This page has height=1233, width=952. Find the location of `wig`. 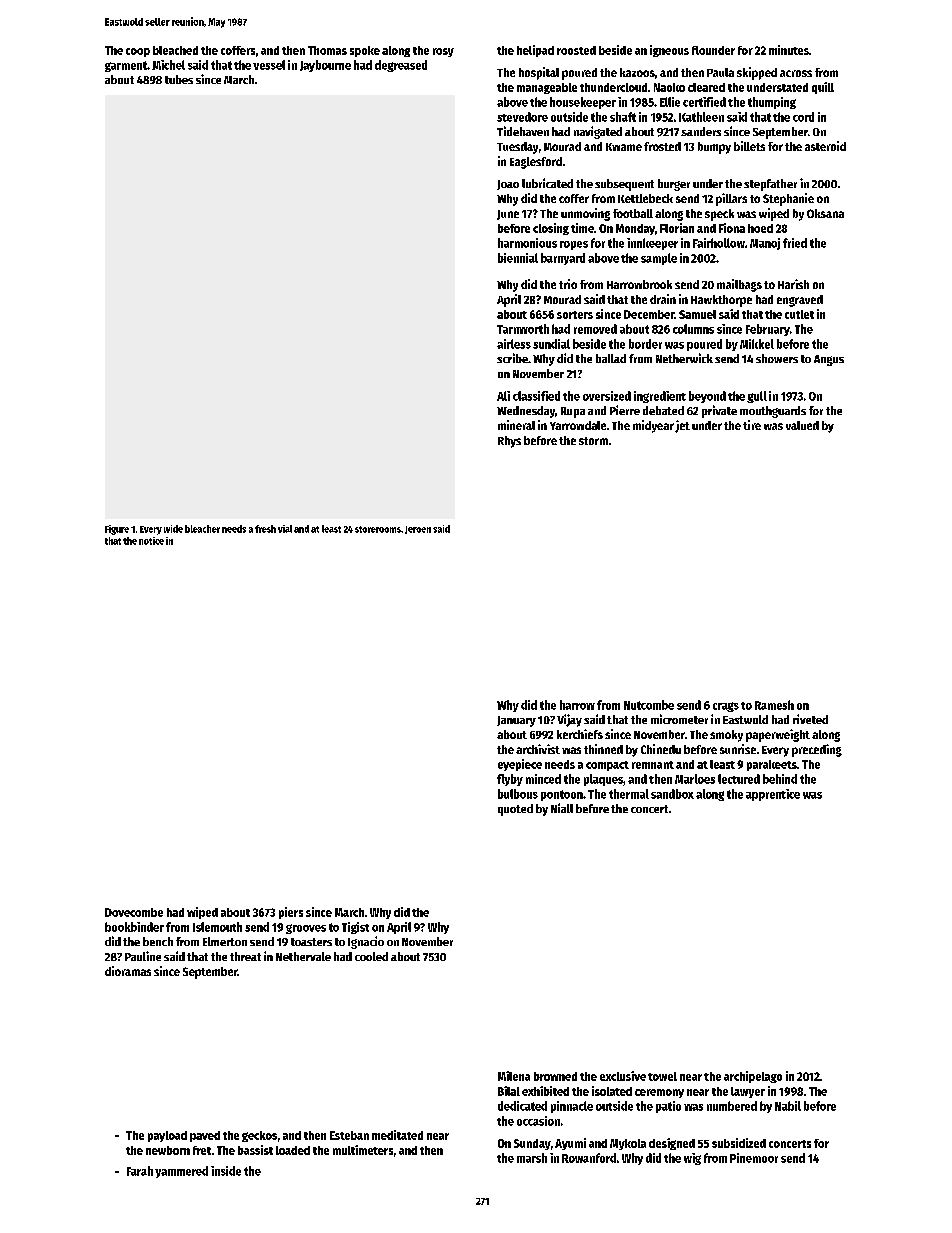

wig is located at coordinates (692, 1159).
